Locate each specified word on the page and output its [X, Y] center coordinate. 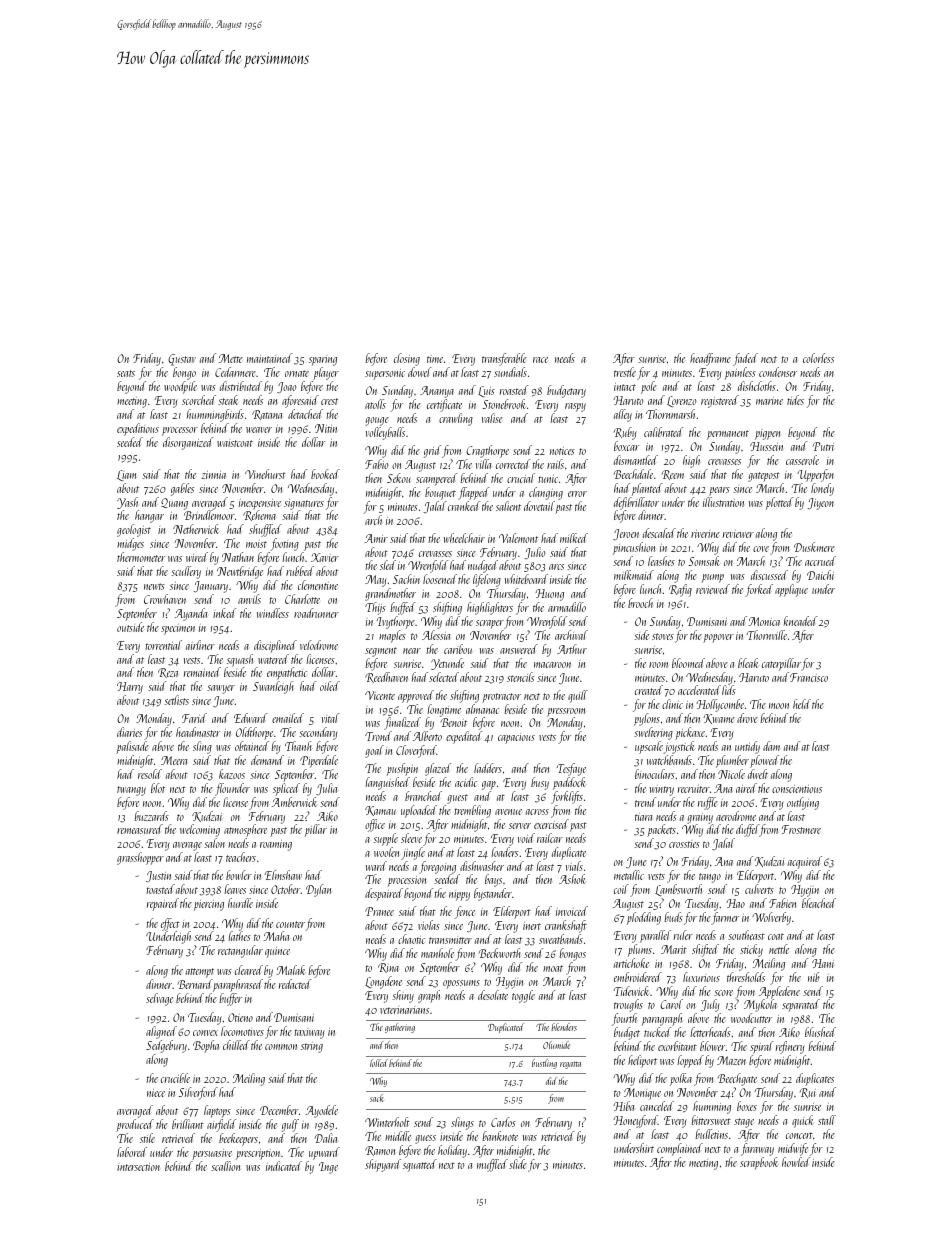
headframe [710, 359]
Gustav [182, 360]
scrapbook [759, 1163]
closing [407, 359]
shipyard [383, 1165]
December [279, 1110]
